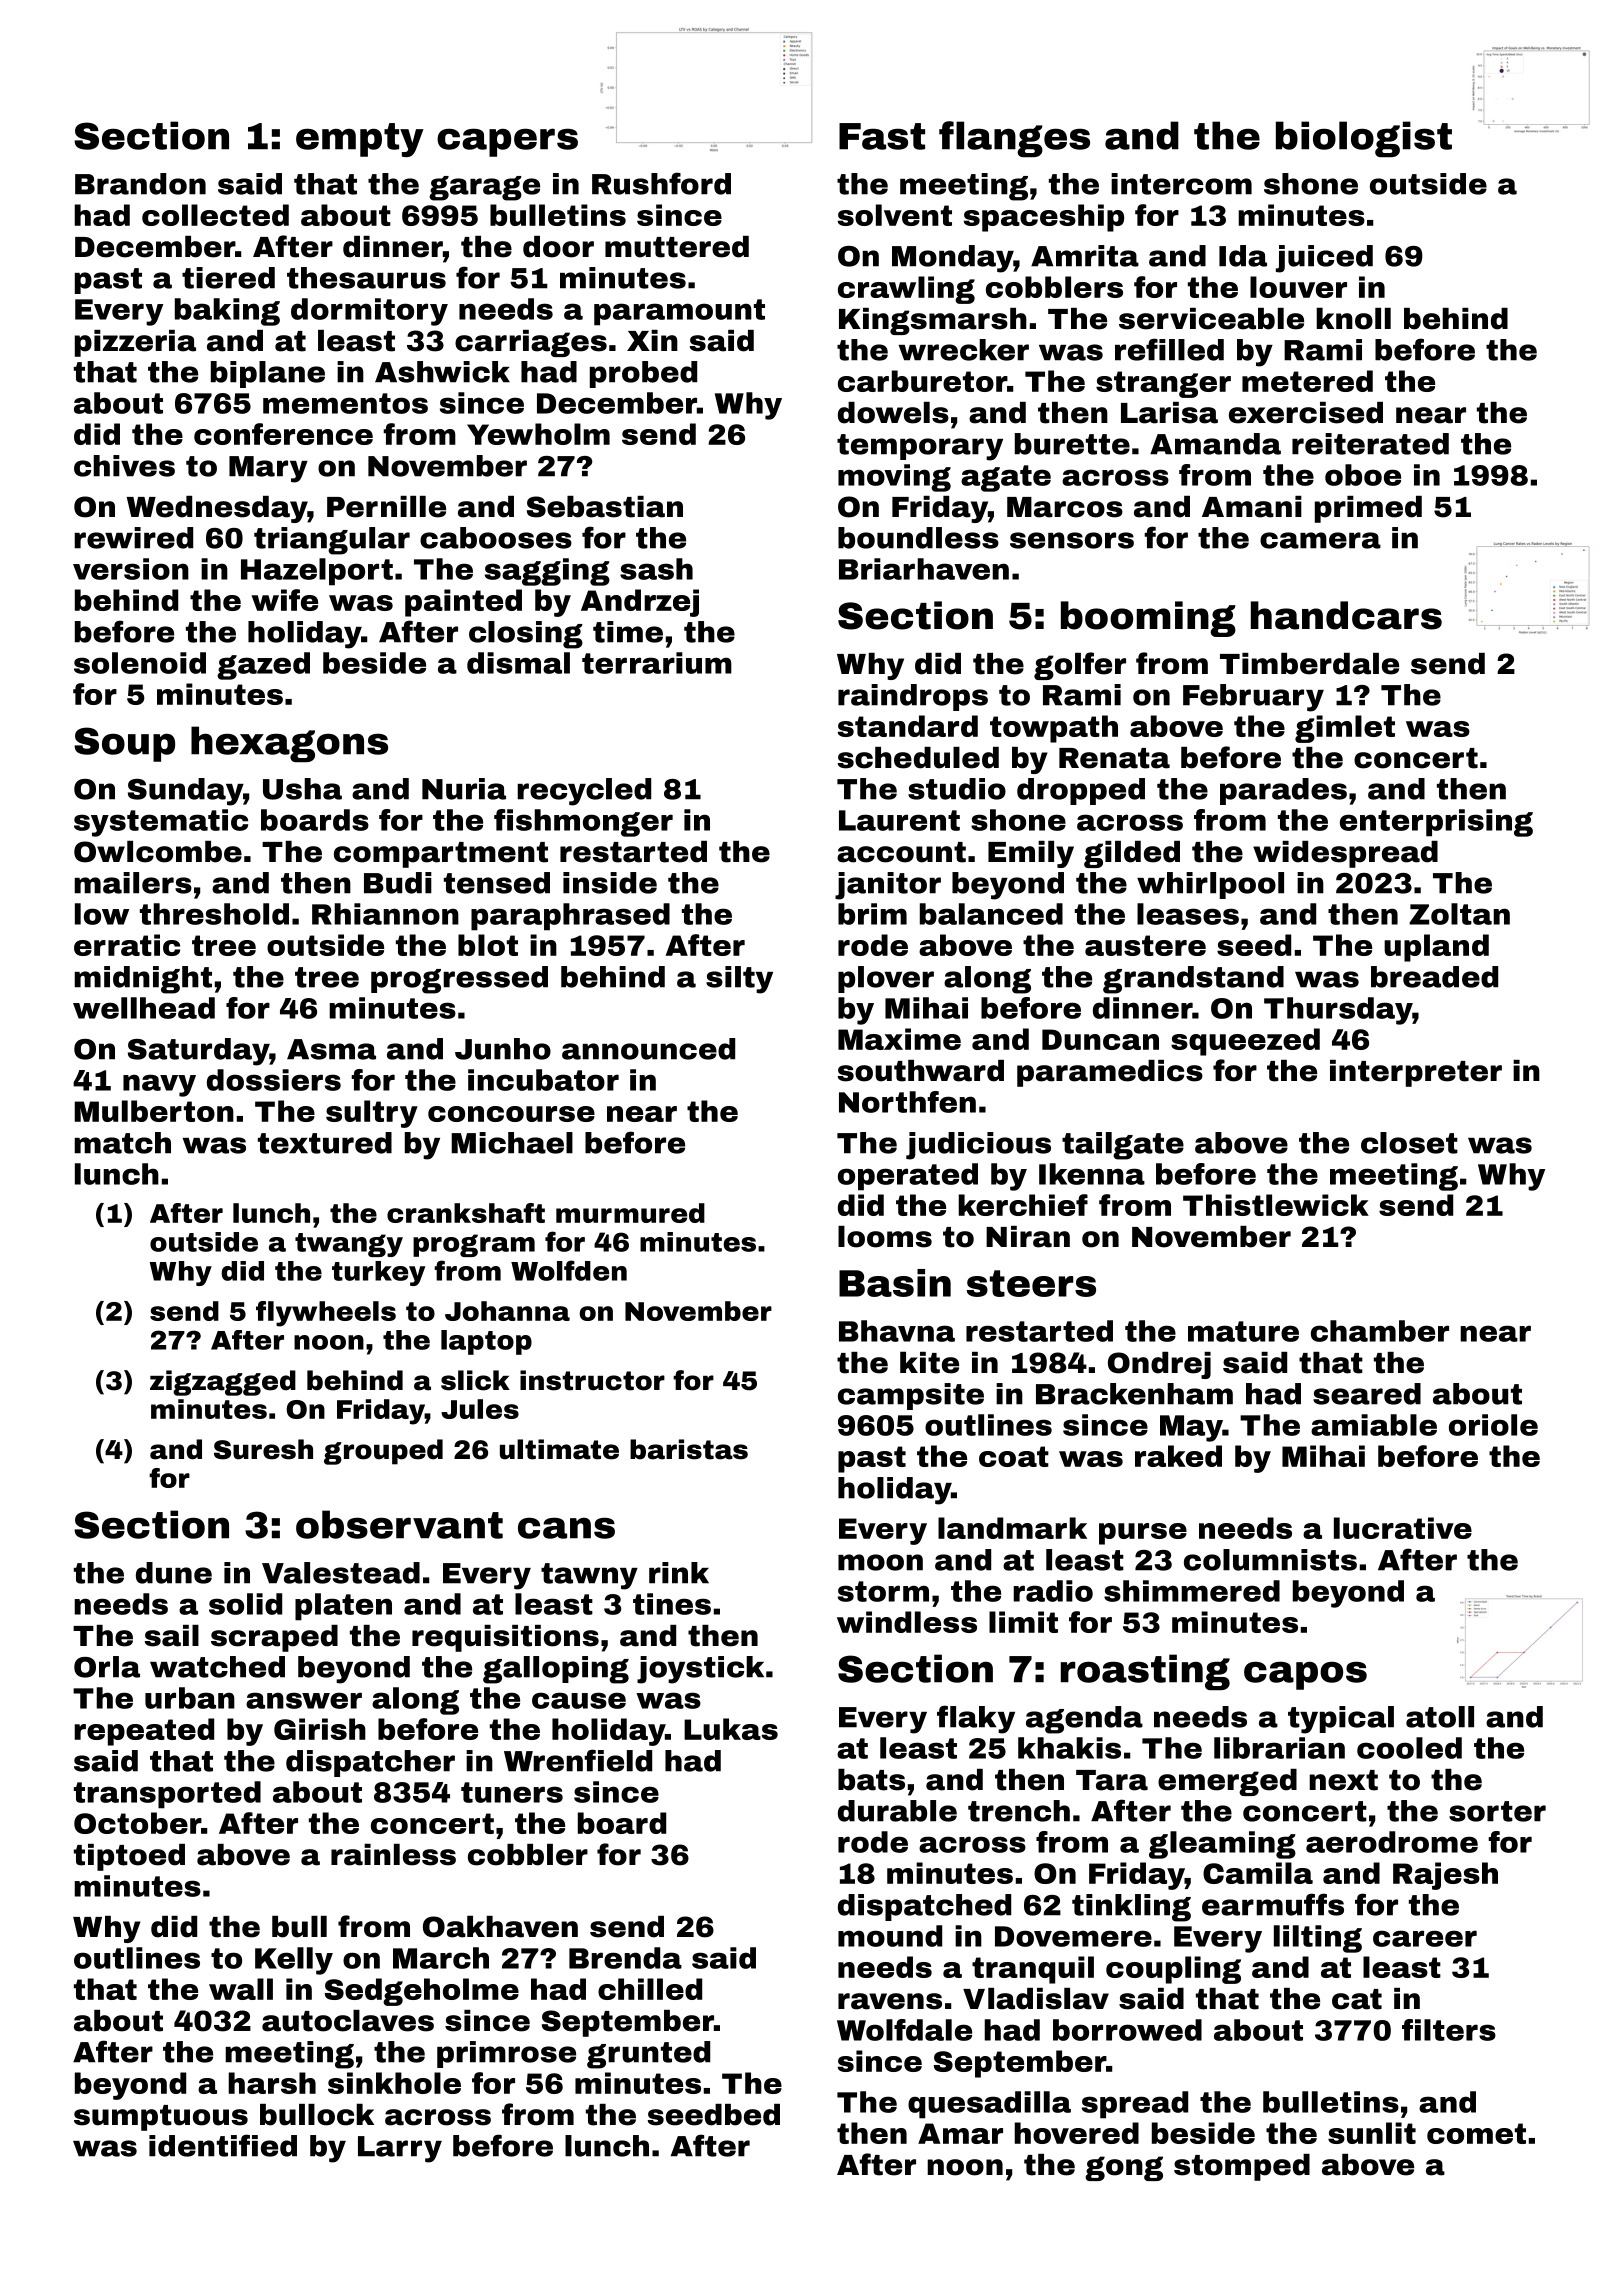 This screenshot has width=1620, height=2292. Describe the element at coordinates (215, 215) in the screenshot. I see `collected` at that location.
